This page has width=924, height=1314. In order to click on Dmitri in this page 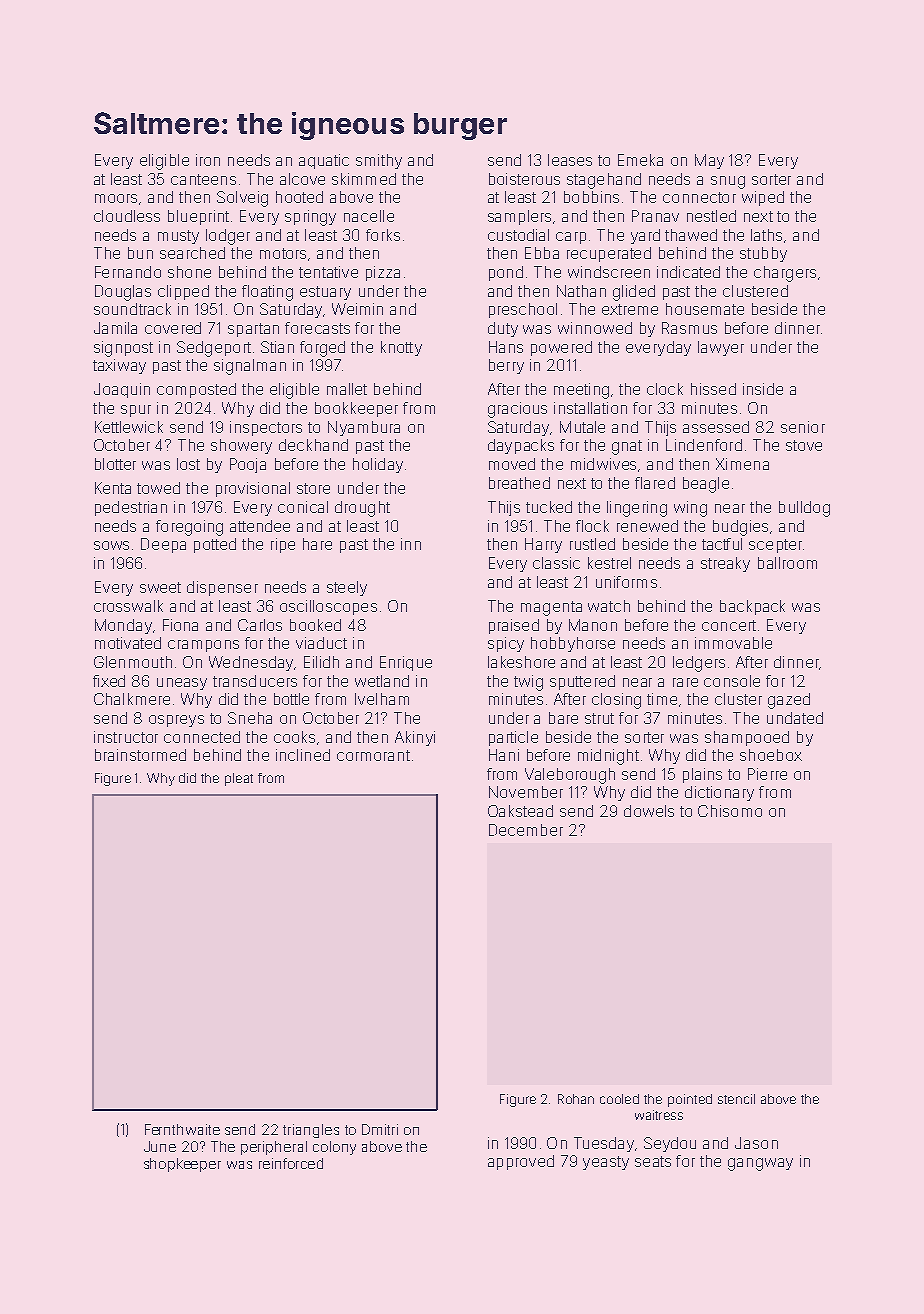, I will do `click(380, 1129)`.
